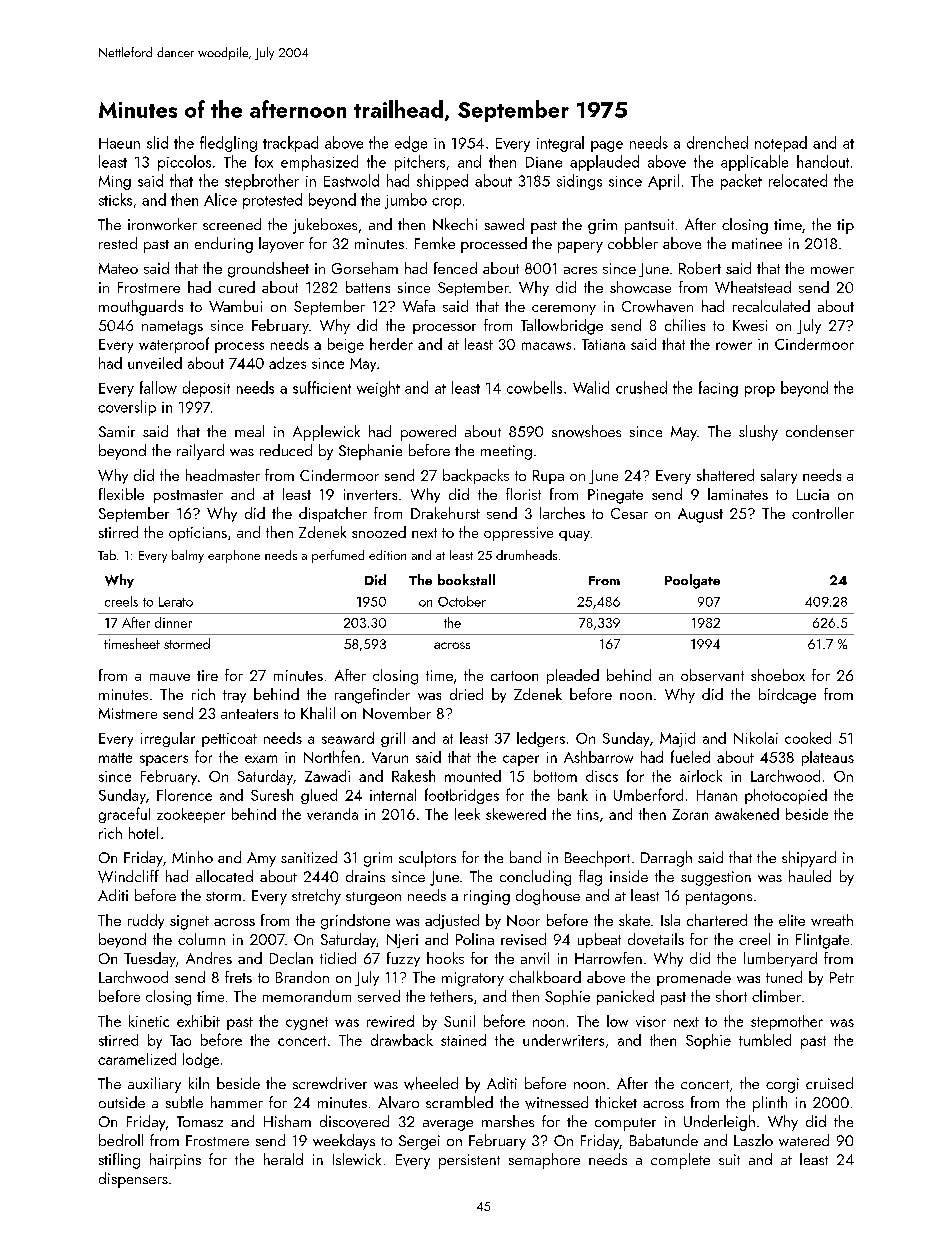  What do you see at coordinates (700, 515) in the image?
I see `August` at bounding box center [700, 515].
